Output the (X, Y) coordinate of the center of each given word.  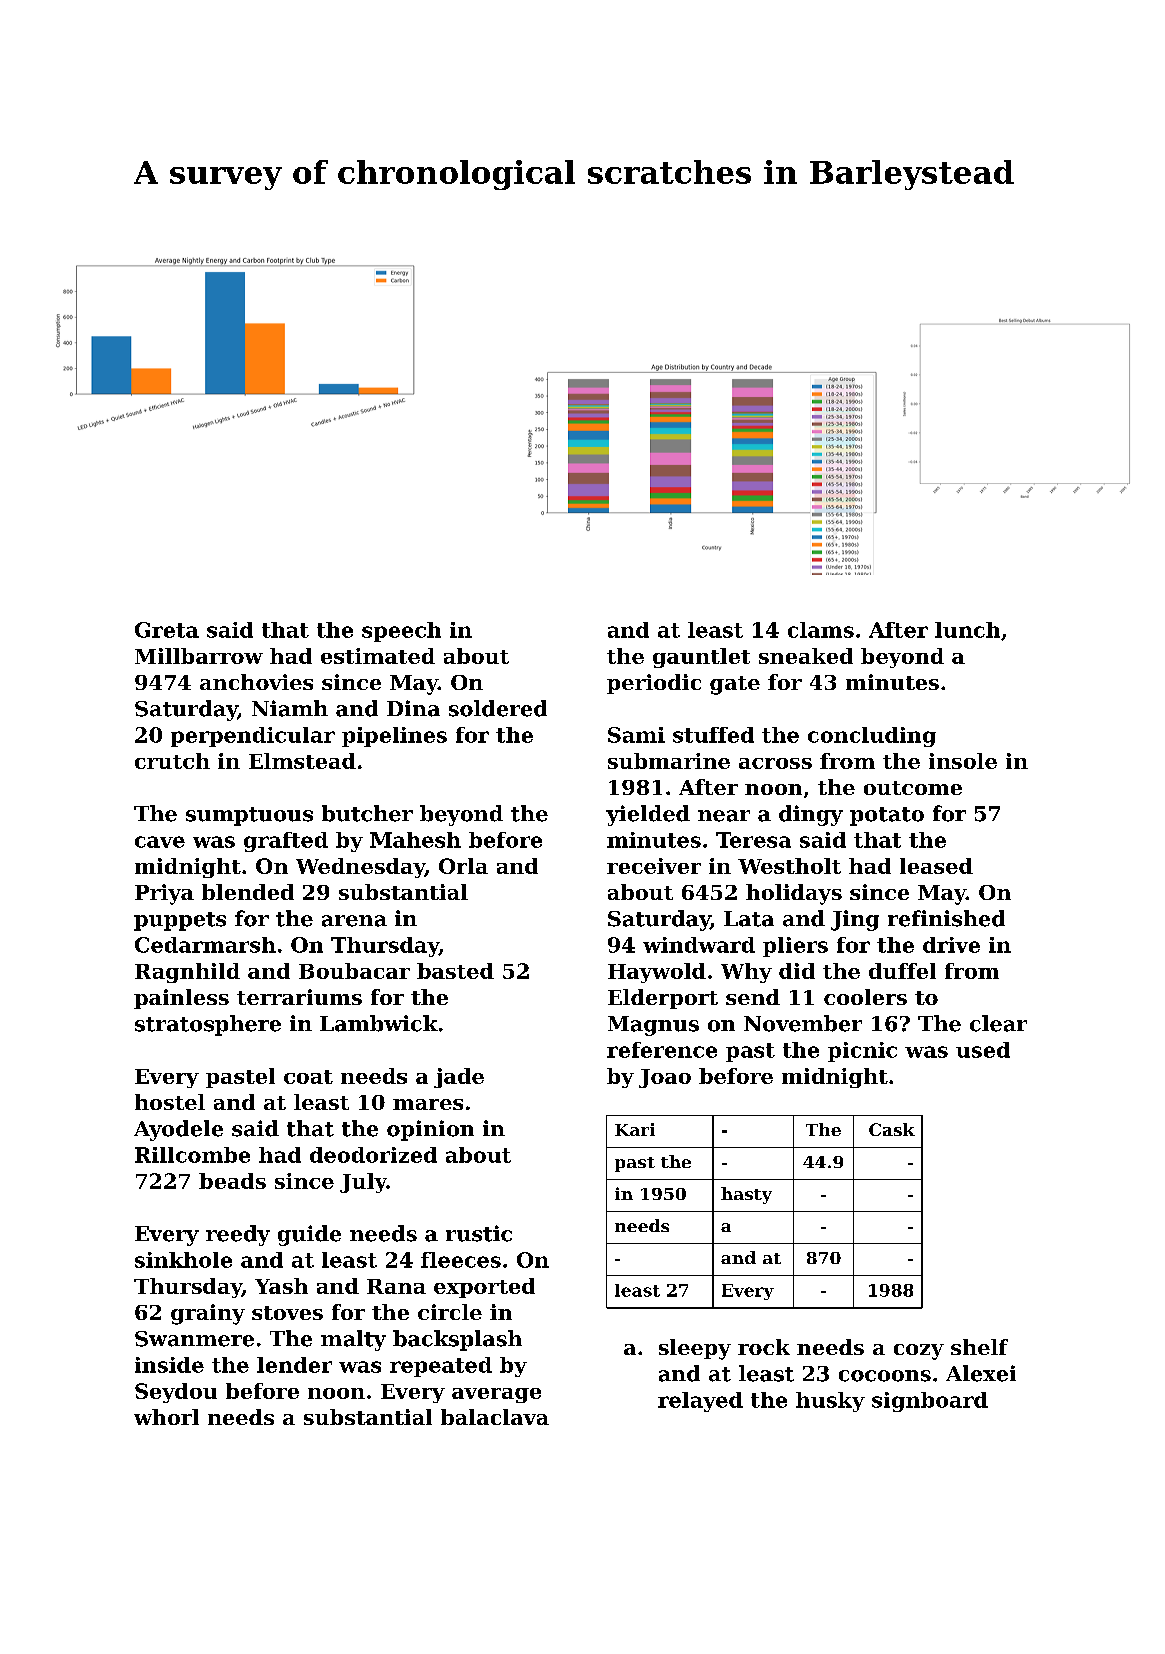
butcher (367, 813)
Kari (635, 1129)
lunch (967, 630)
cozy (919, 1352)
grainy (208, 1314)
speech (401, 632)
